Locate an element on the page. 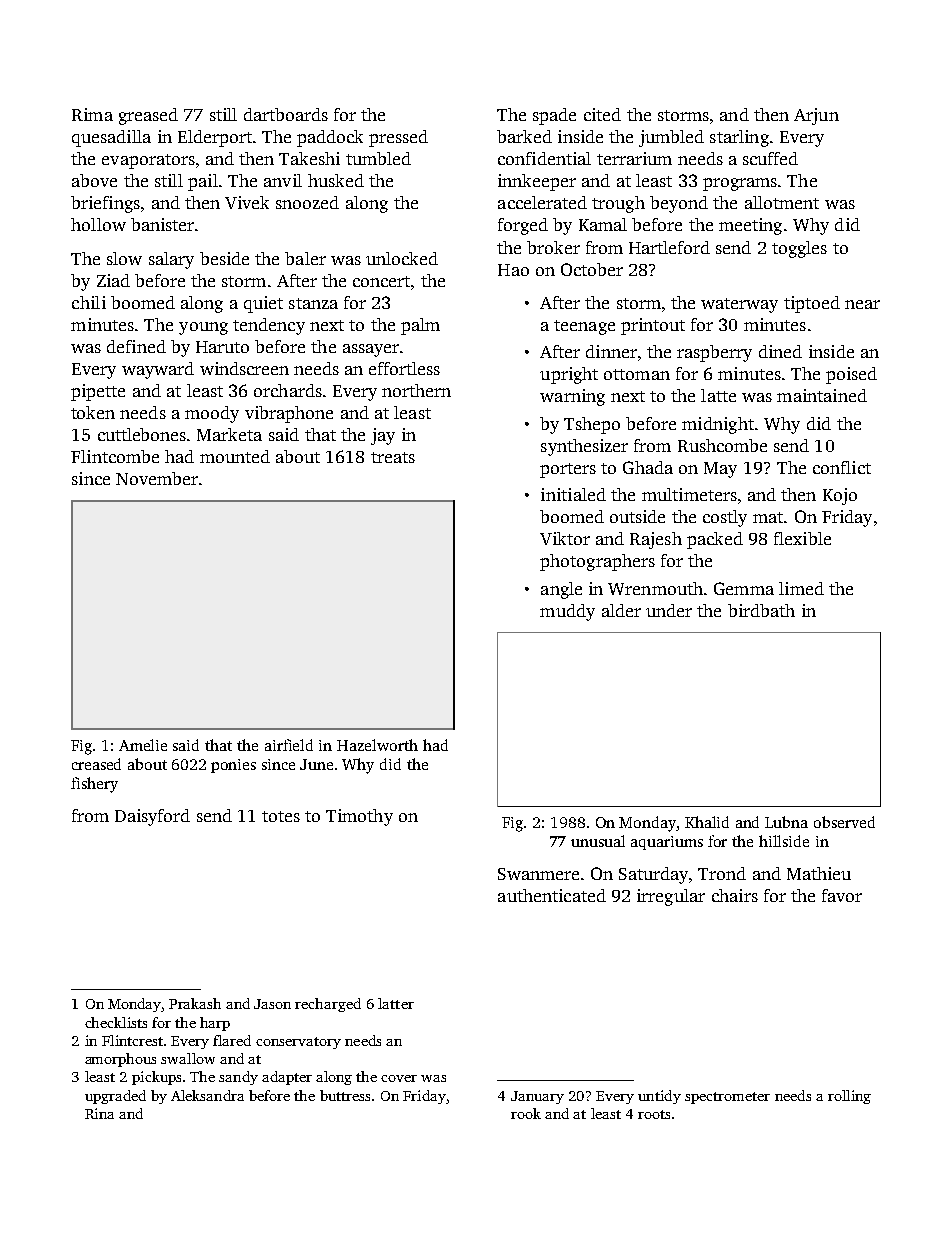  Rima is located at coordinates (92, 114).
